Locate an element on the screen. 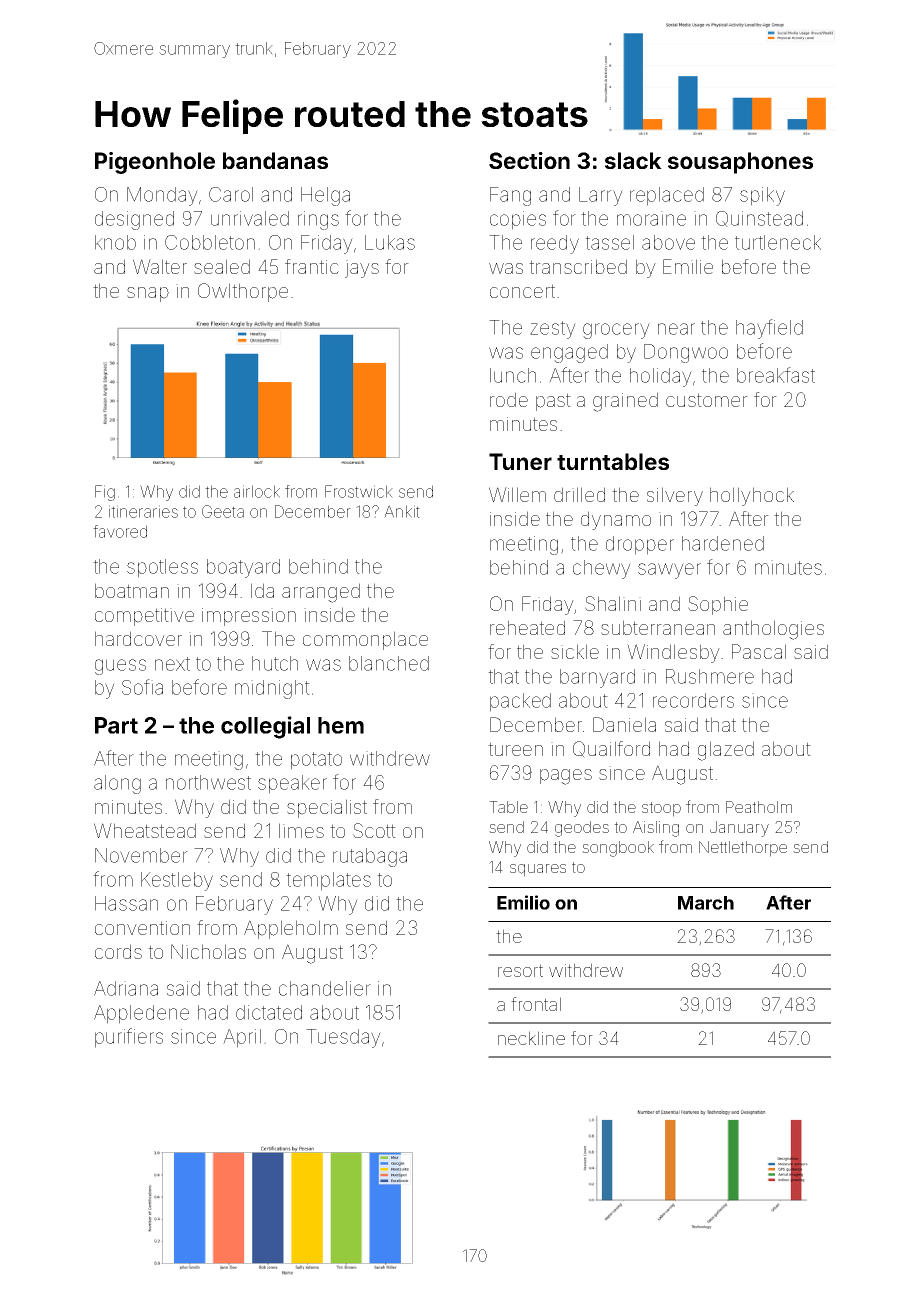 The height and width of the screenshot is (1311, 924). rutabaga is located at coordinates (370, 857).
